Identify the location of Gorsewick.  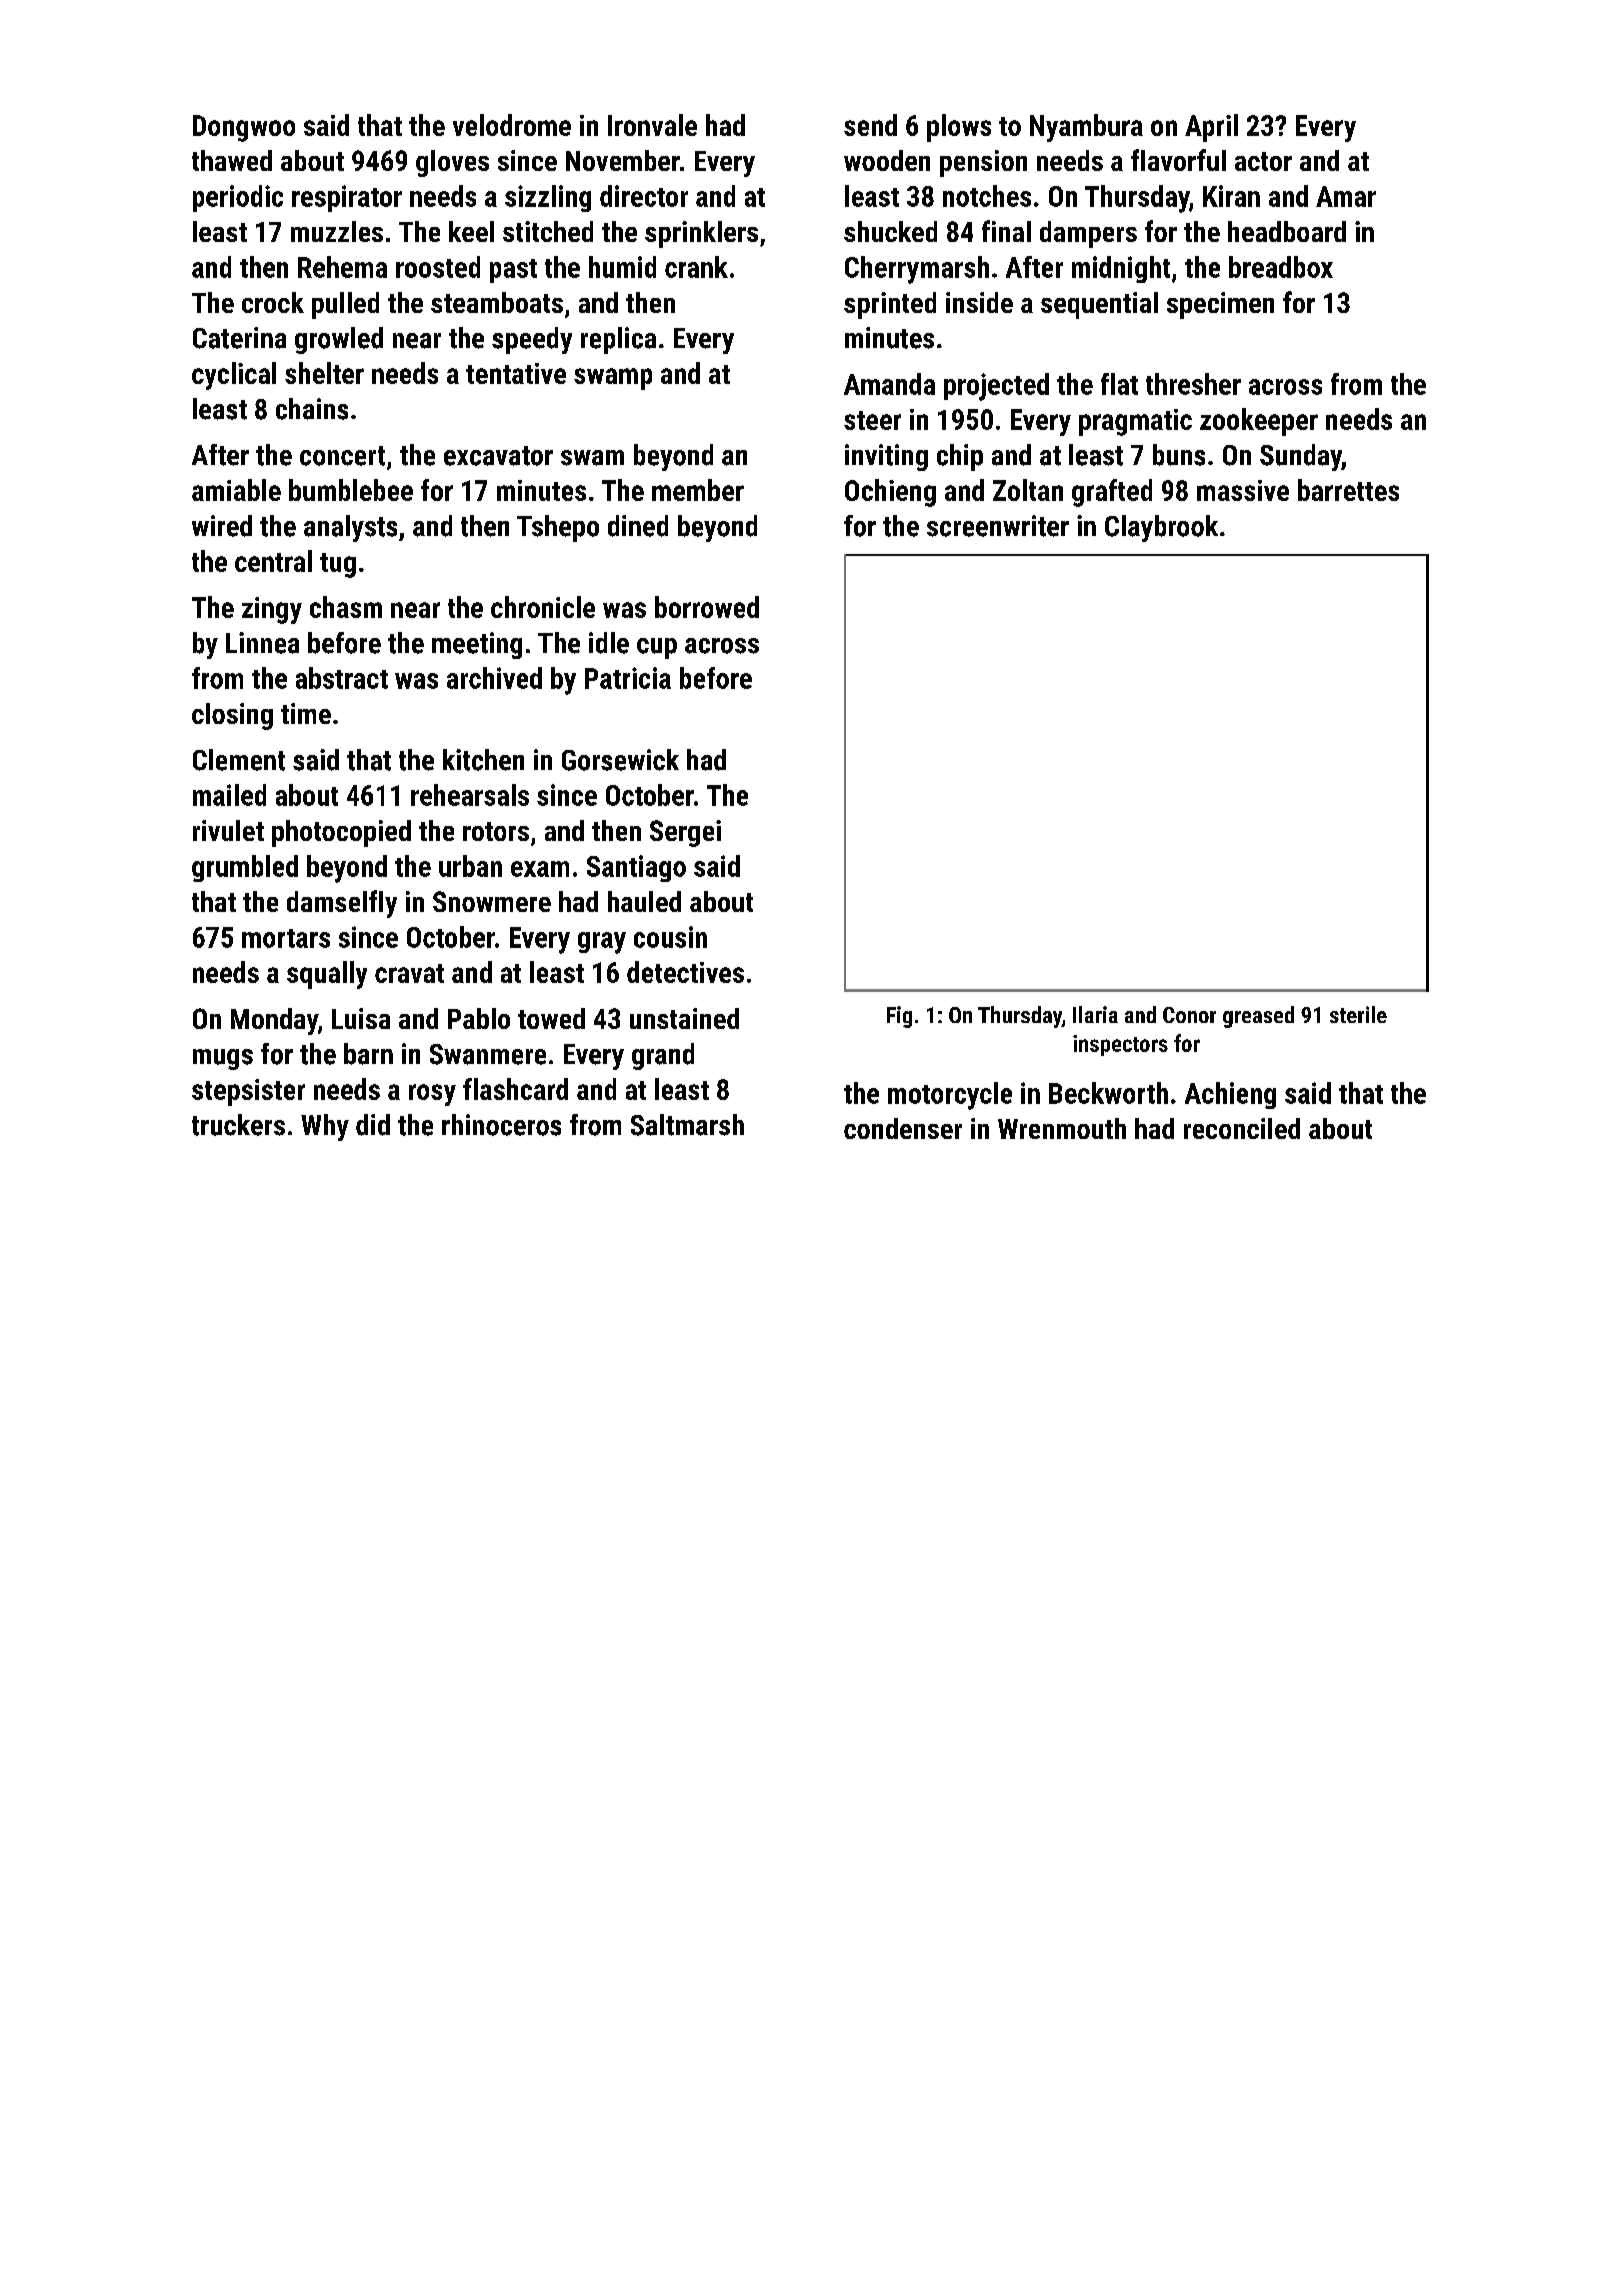
(620, 760).
